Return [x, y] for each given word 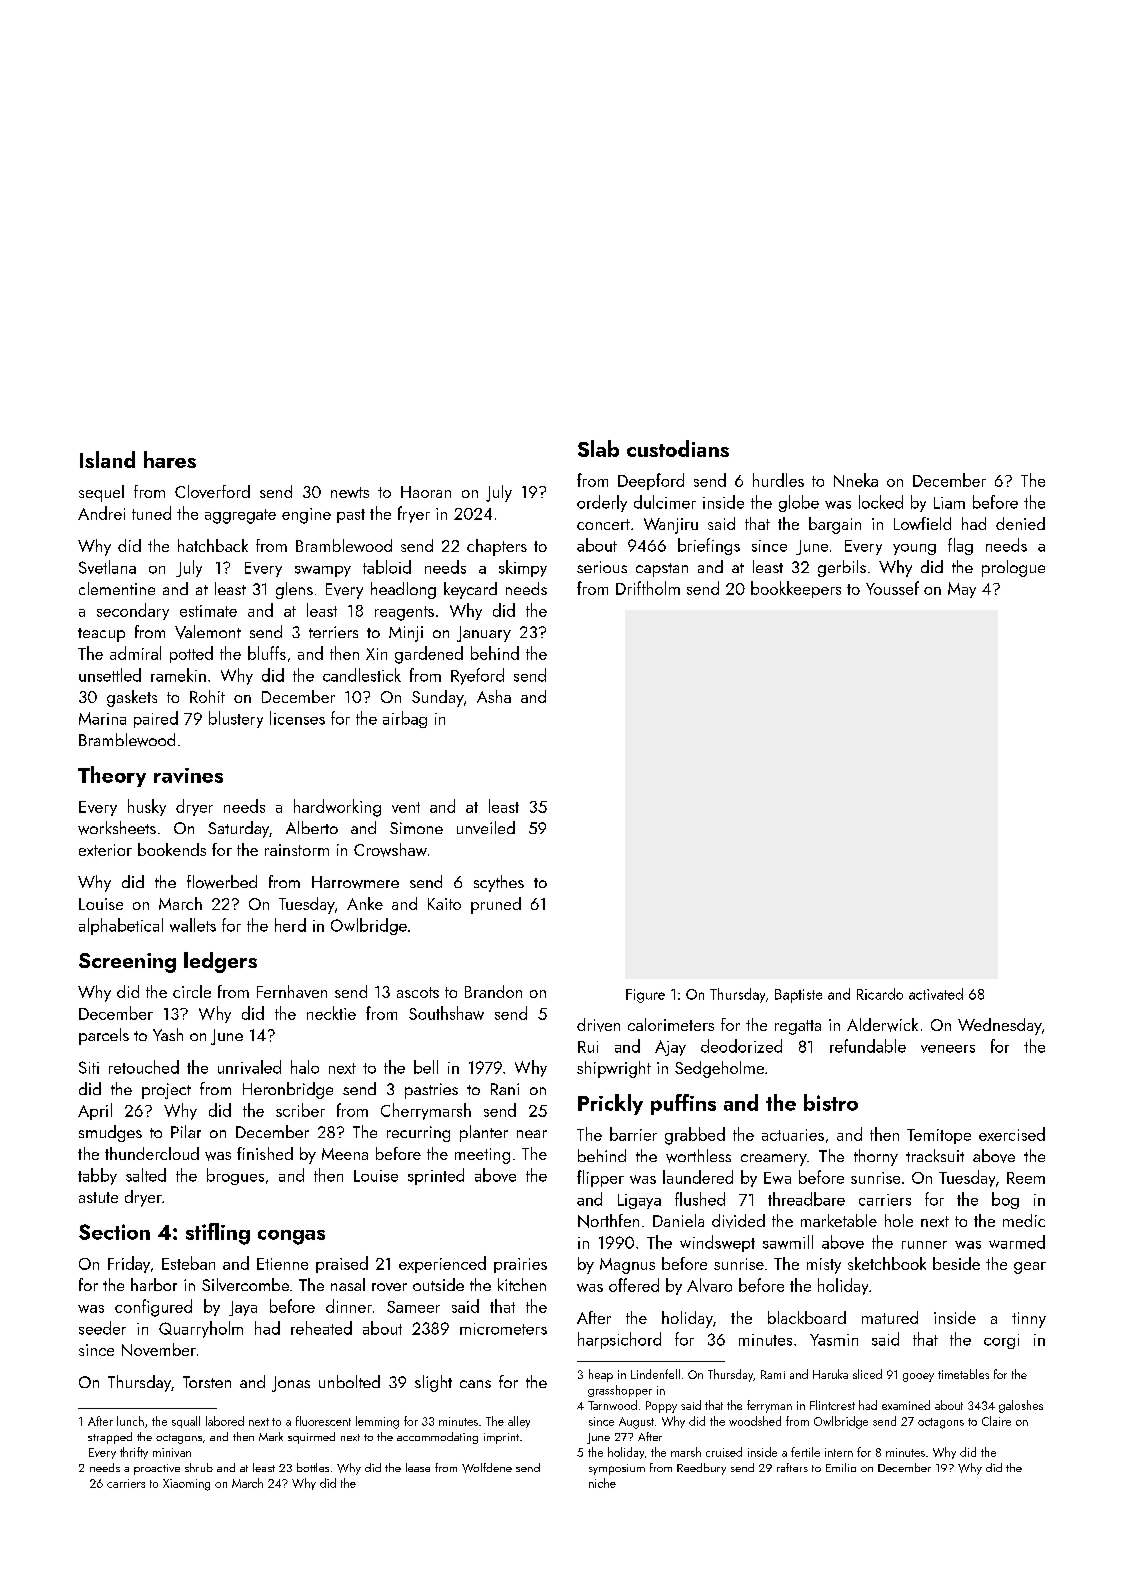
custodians [678, 448]
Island [107, 459]
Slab [598, 448]
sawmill [788, 1242]
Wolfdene [487, 1468]
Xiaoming [186, 1485]
